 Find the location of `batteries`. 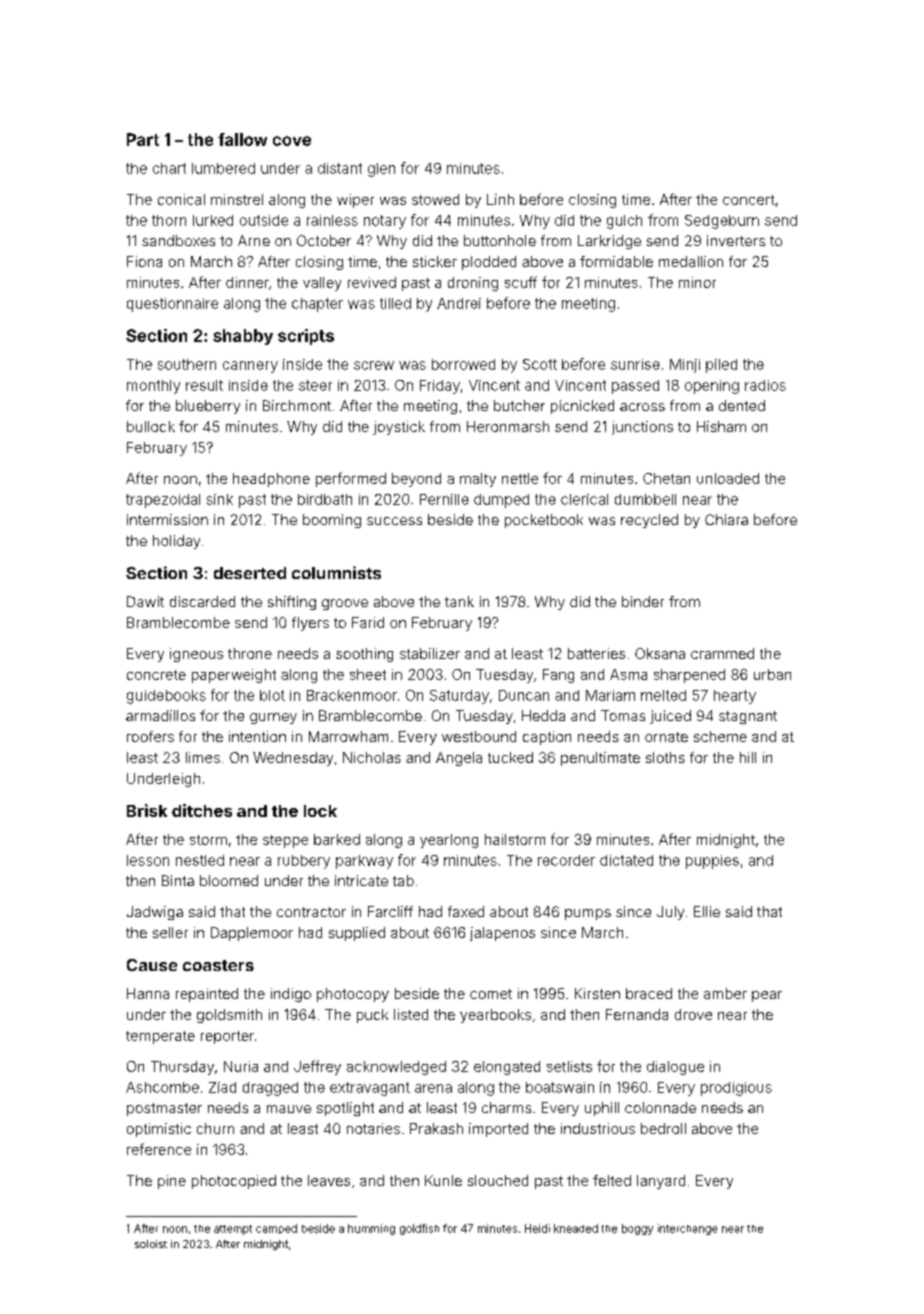

batteries is located at coordinates (596, 653).
